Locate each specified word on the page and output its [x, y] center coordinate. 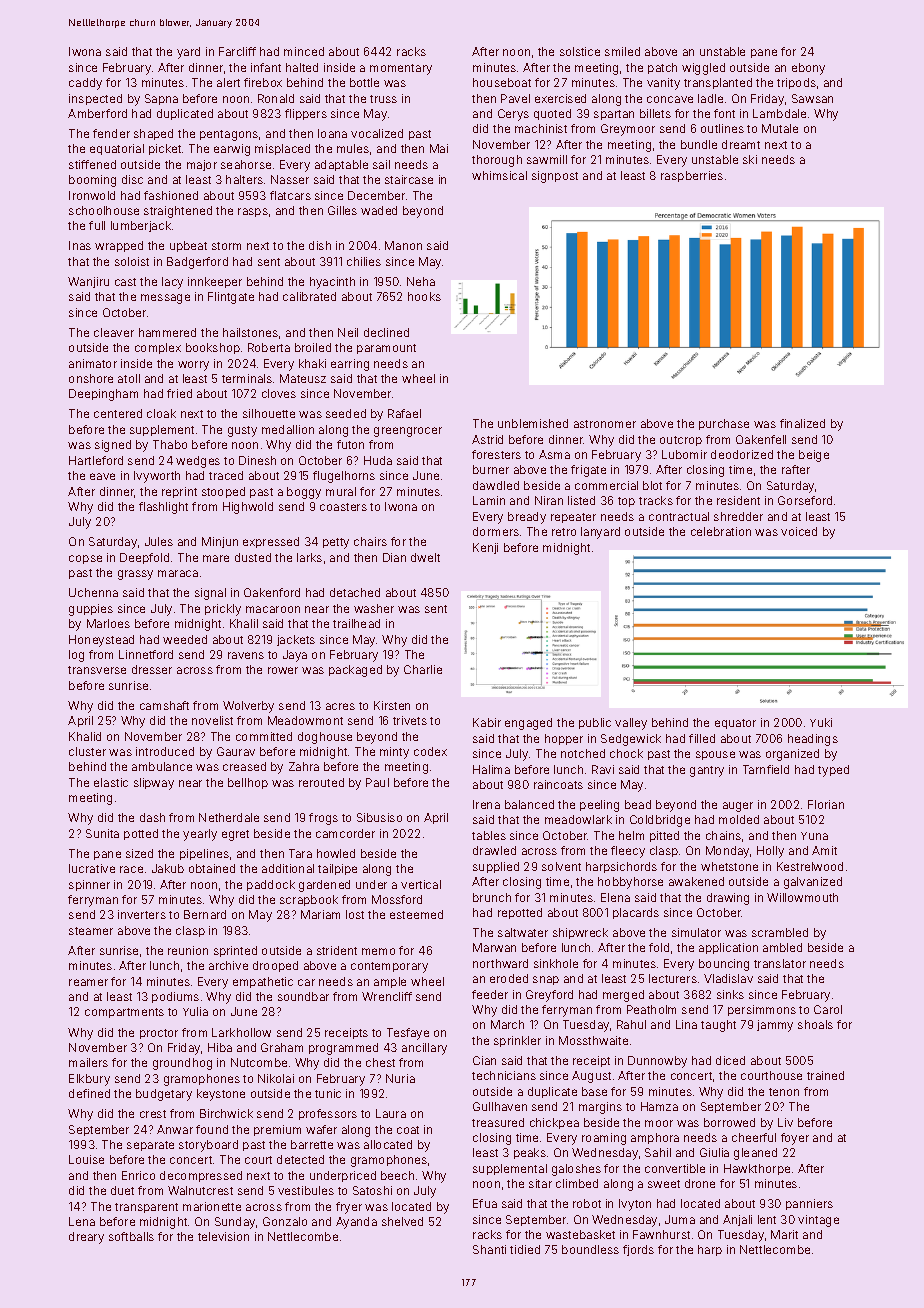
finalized [802, 423]
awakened [696, 881]
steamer [91, 931]
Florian [826, 804]
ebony [808, 69]
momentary [401, 69]
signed [113, 446]
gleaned [755, 1154]
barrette [312, 1144]
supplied [496, 867]
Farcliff [237, 51]
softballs [131, 1236]
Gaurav [236, 751]
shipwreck [580, 933]
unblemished [533, 423]
